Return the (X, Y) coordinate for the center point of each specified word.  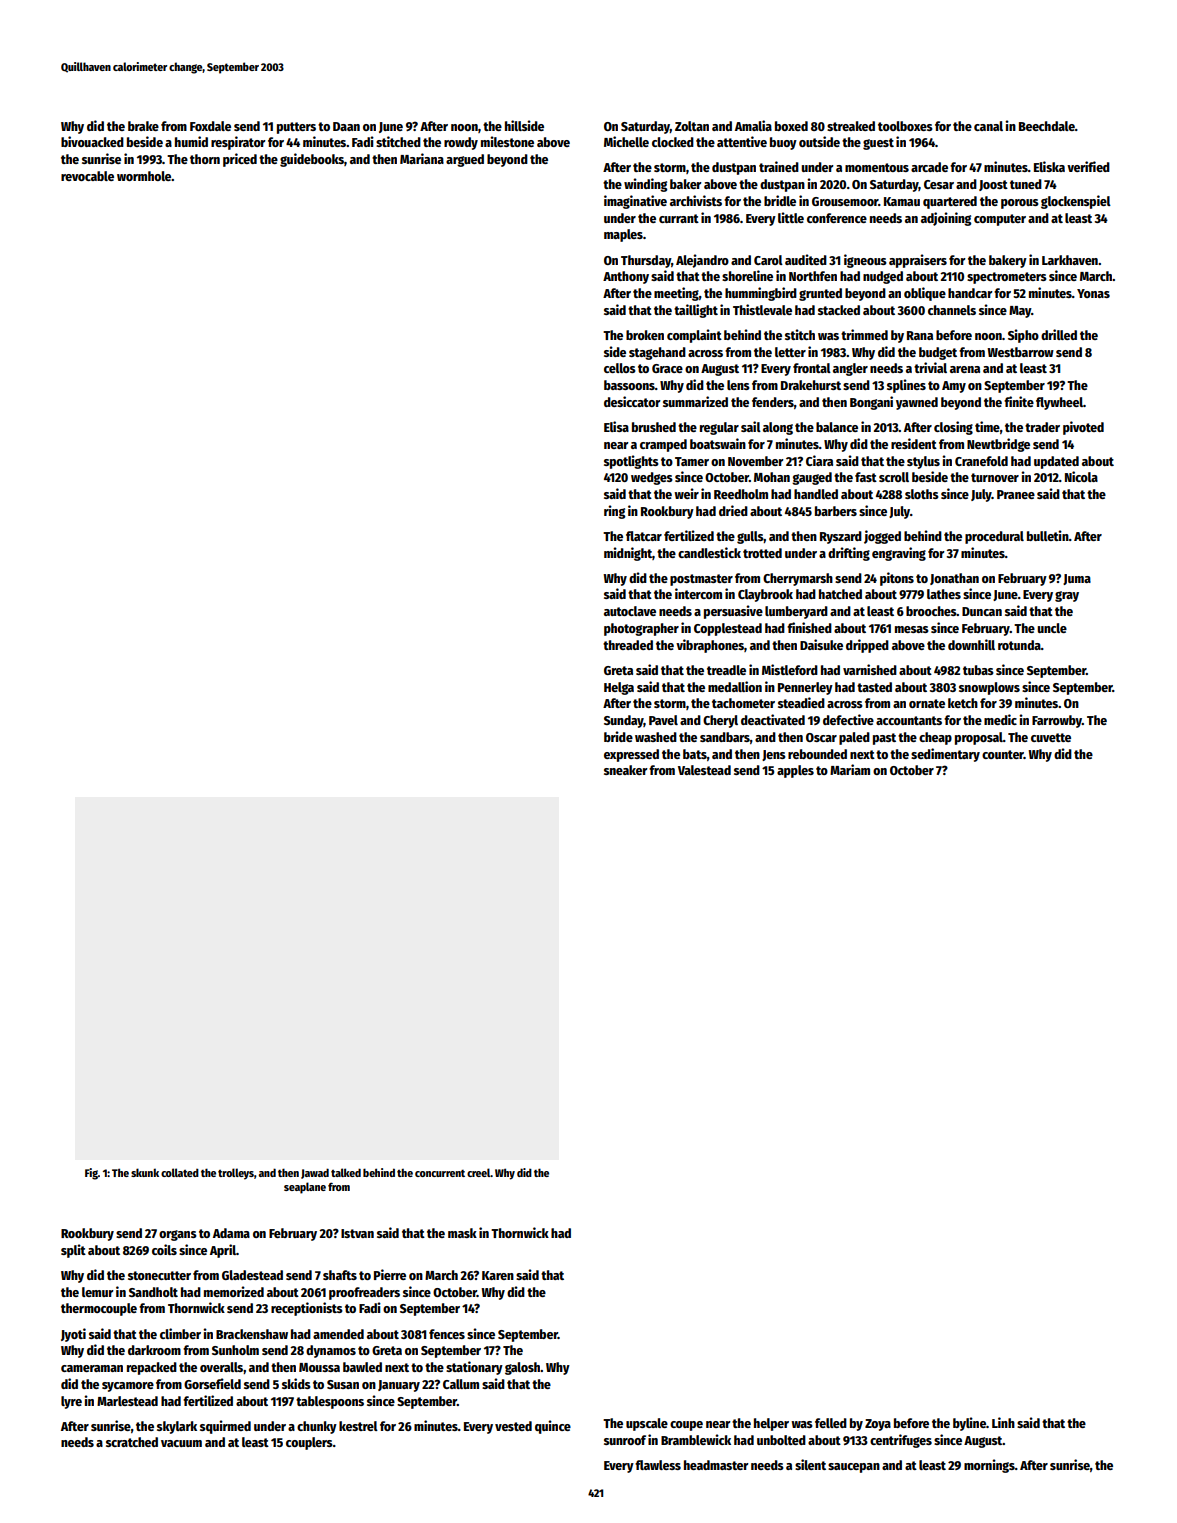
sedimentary (945, 755)
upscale (647, 1424)
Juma (1077, 579)
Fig (91, 1174)
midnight (628, 554)
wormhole (144, 176)
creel (479, 1172)
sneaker (626, 770)
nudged (883, 277)
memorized (234, 1291)
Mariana (422, 158)
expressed (631, 755)
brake (143, 126)
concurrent (440, 1173)
